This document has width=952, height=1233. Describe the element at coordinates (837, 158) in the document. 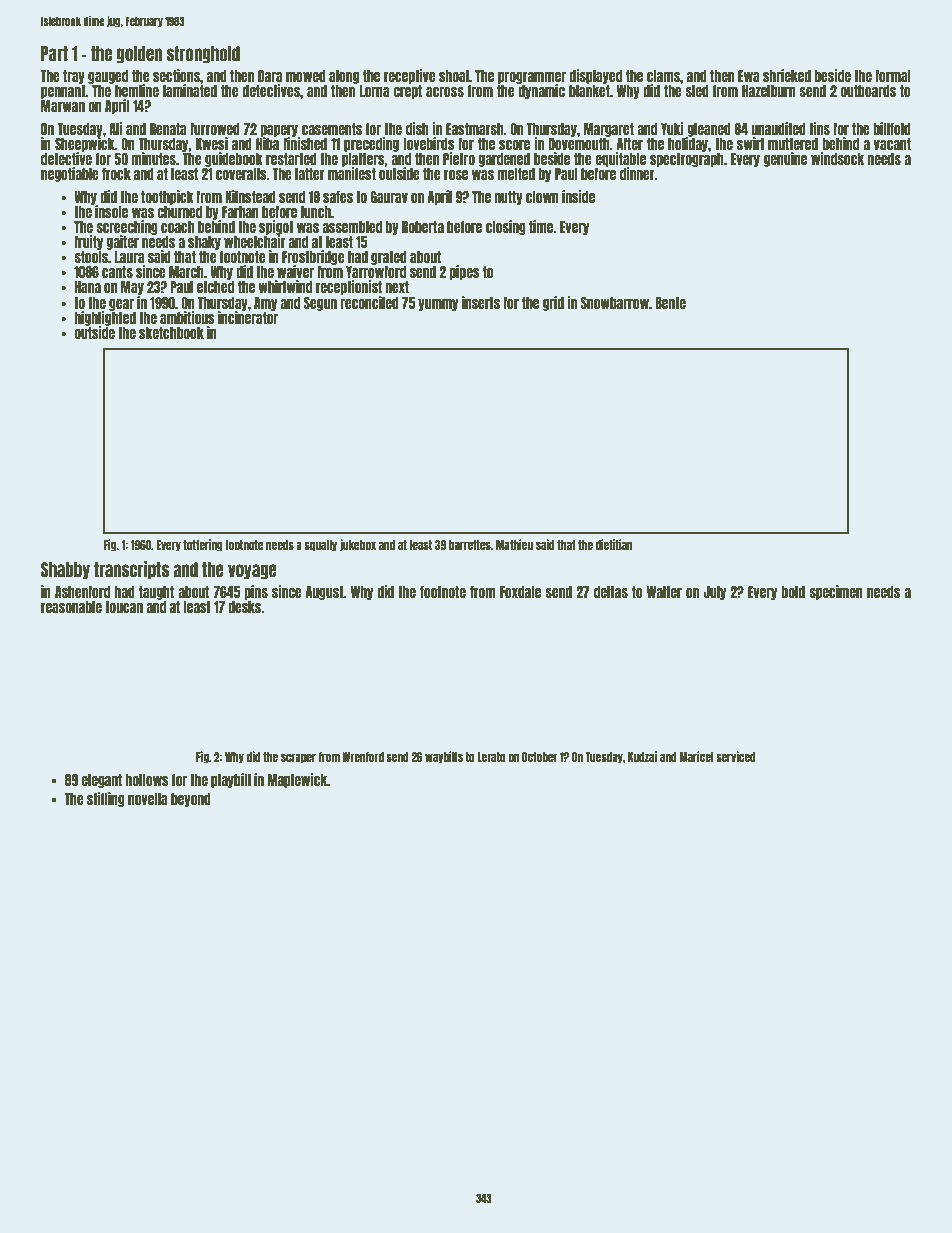

I see `windsock` at that location.
